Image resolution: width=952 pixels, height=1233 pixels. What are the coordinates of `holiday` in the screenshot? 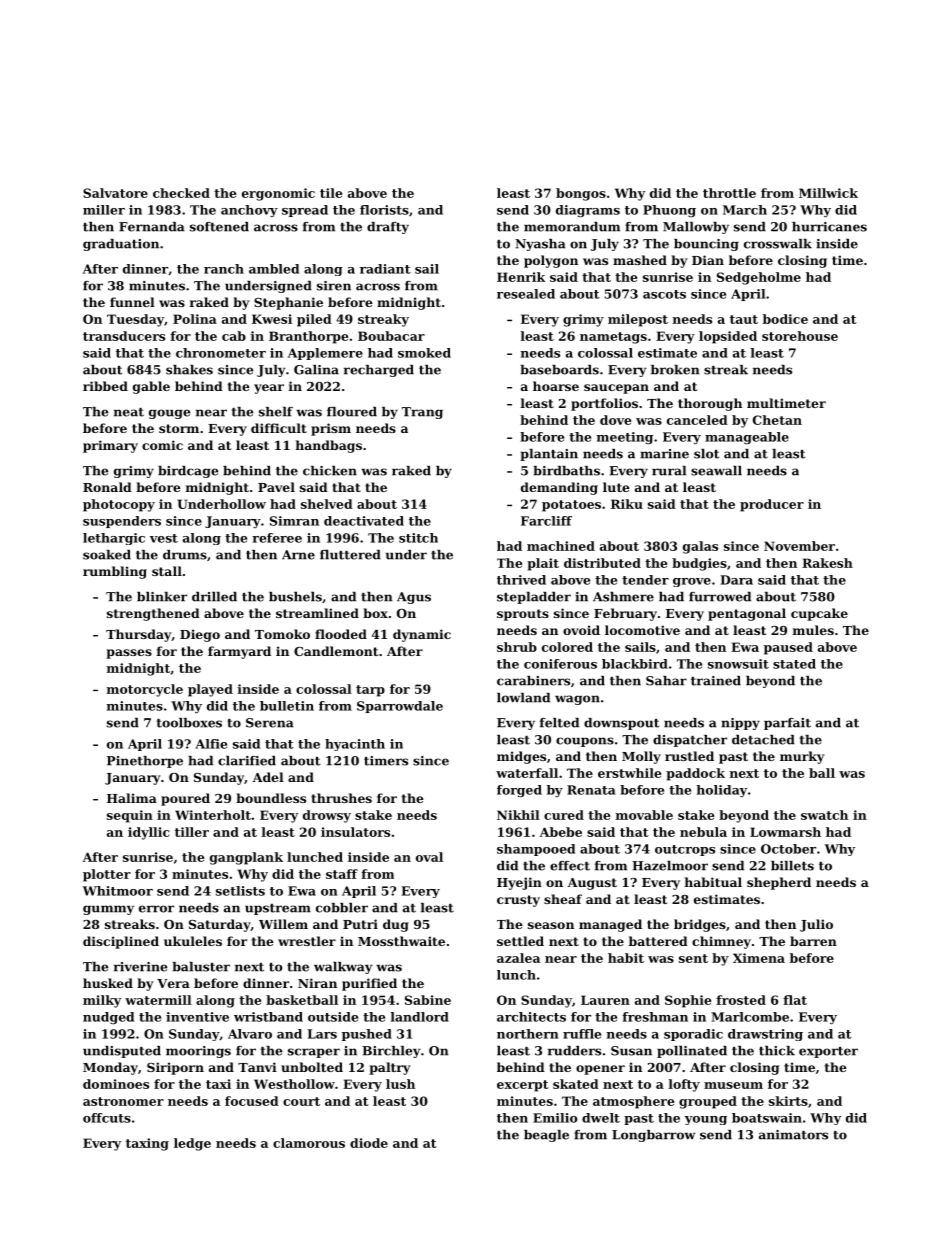 It's located at (721, 791).
